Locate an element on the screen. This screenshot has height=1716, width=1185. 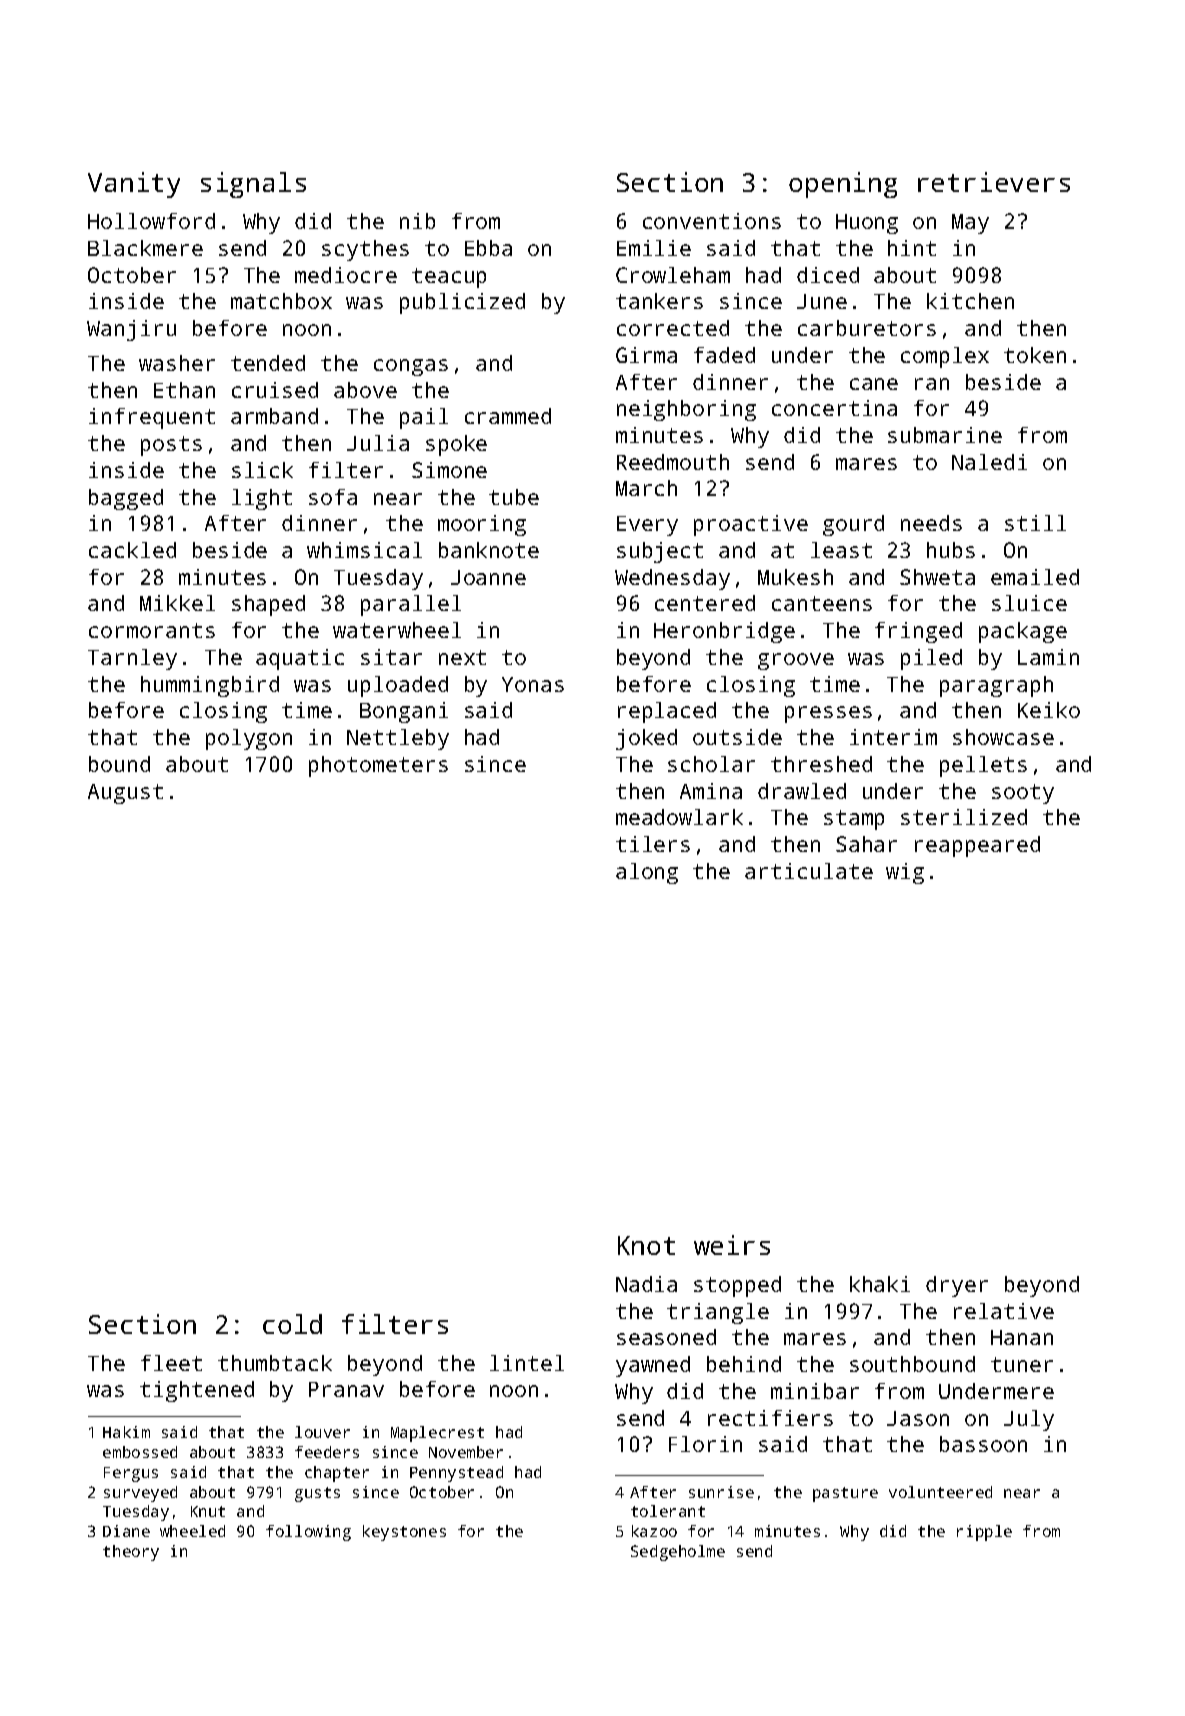
ripple is located at coordinates (984, 1533).
